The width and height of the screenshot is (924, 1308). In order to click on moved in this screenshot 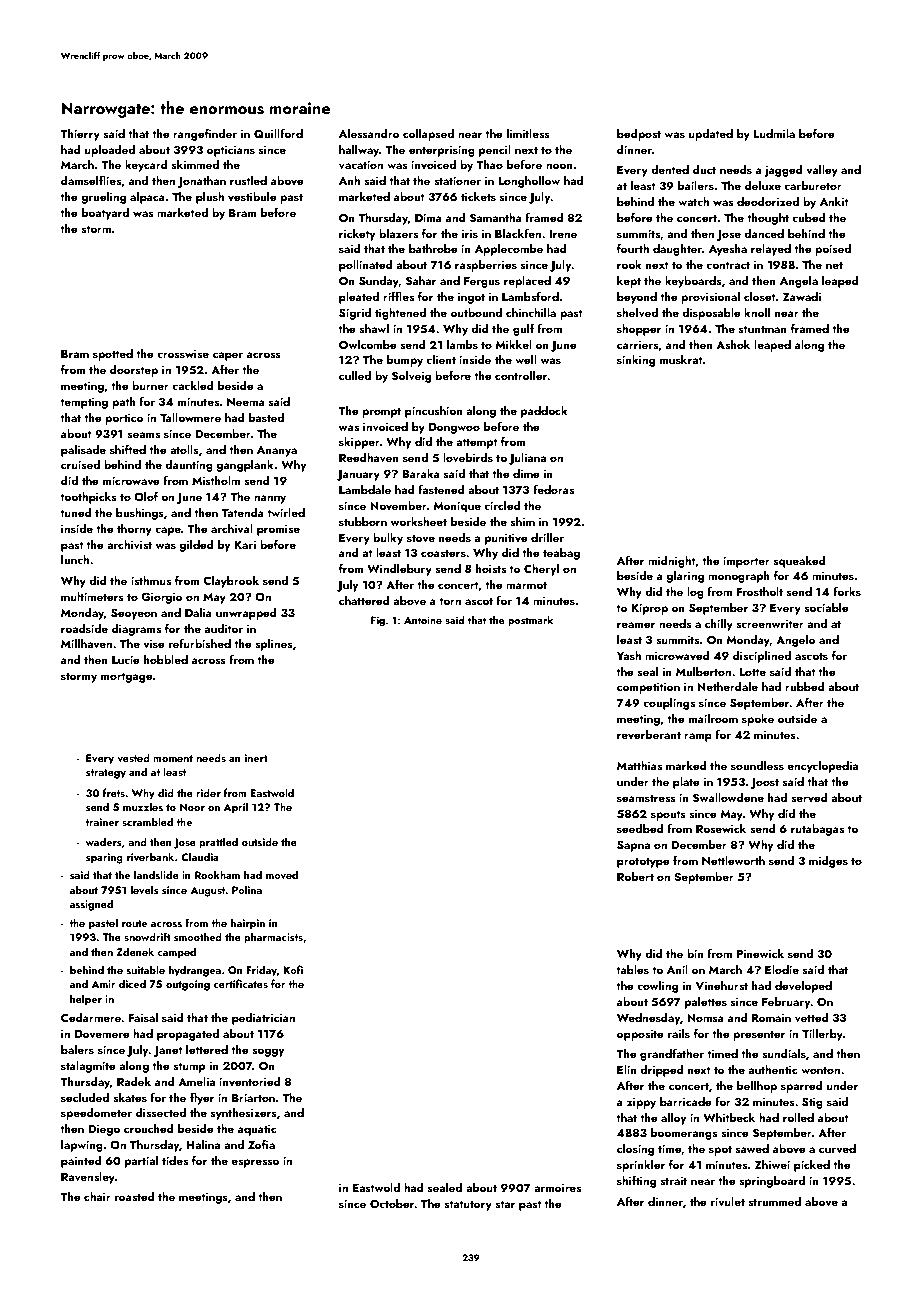, I will do `click(282, 874)`.
